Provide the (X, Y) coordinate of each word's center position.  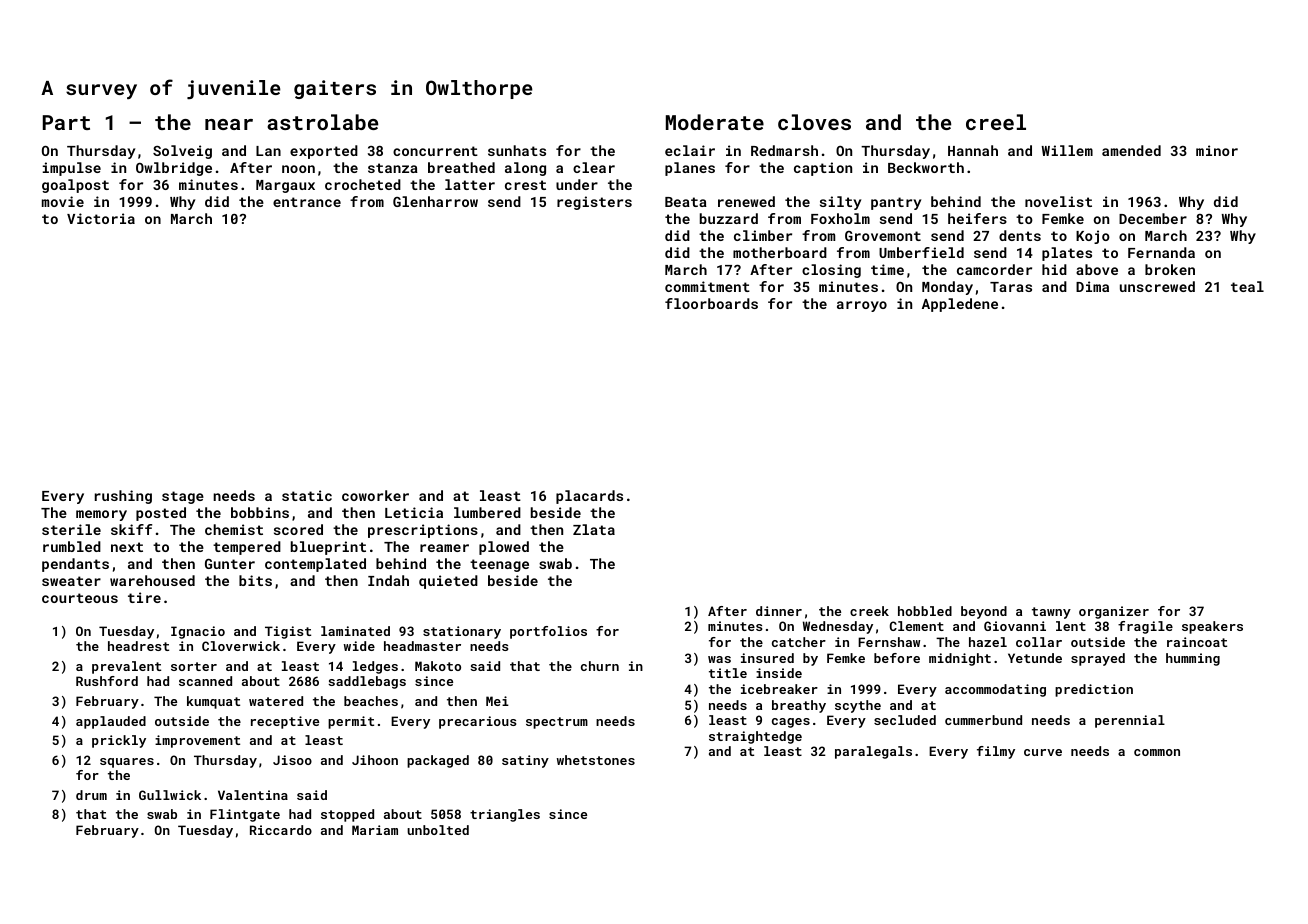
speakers (1212, 627)
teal (1247, 286)
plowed (504, 548)
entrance (307, 202)
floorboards (711, 303)
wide (359, 646)
